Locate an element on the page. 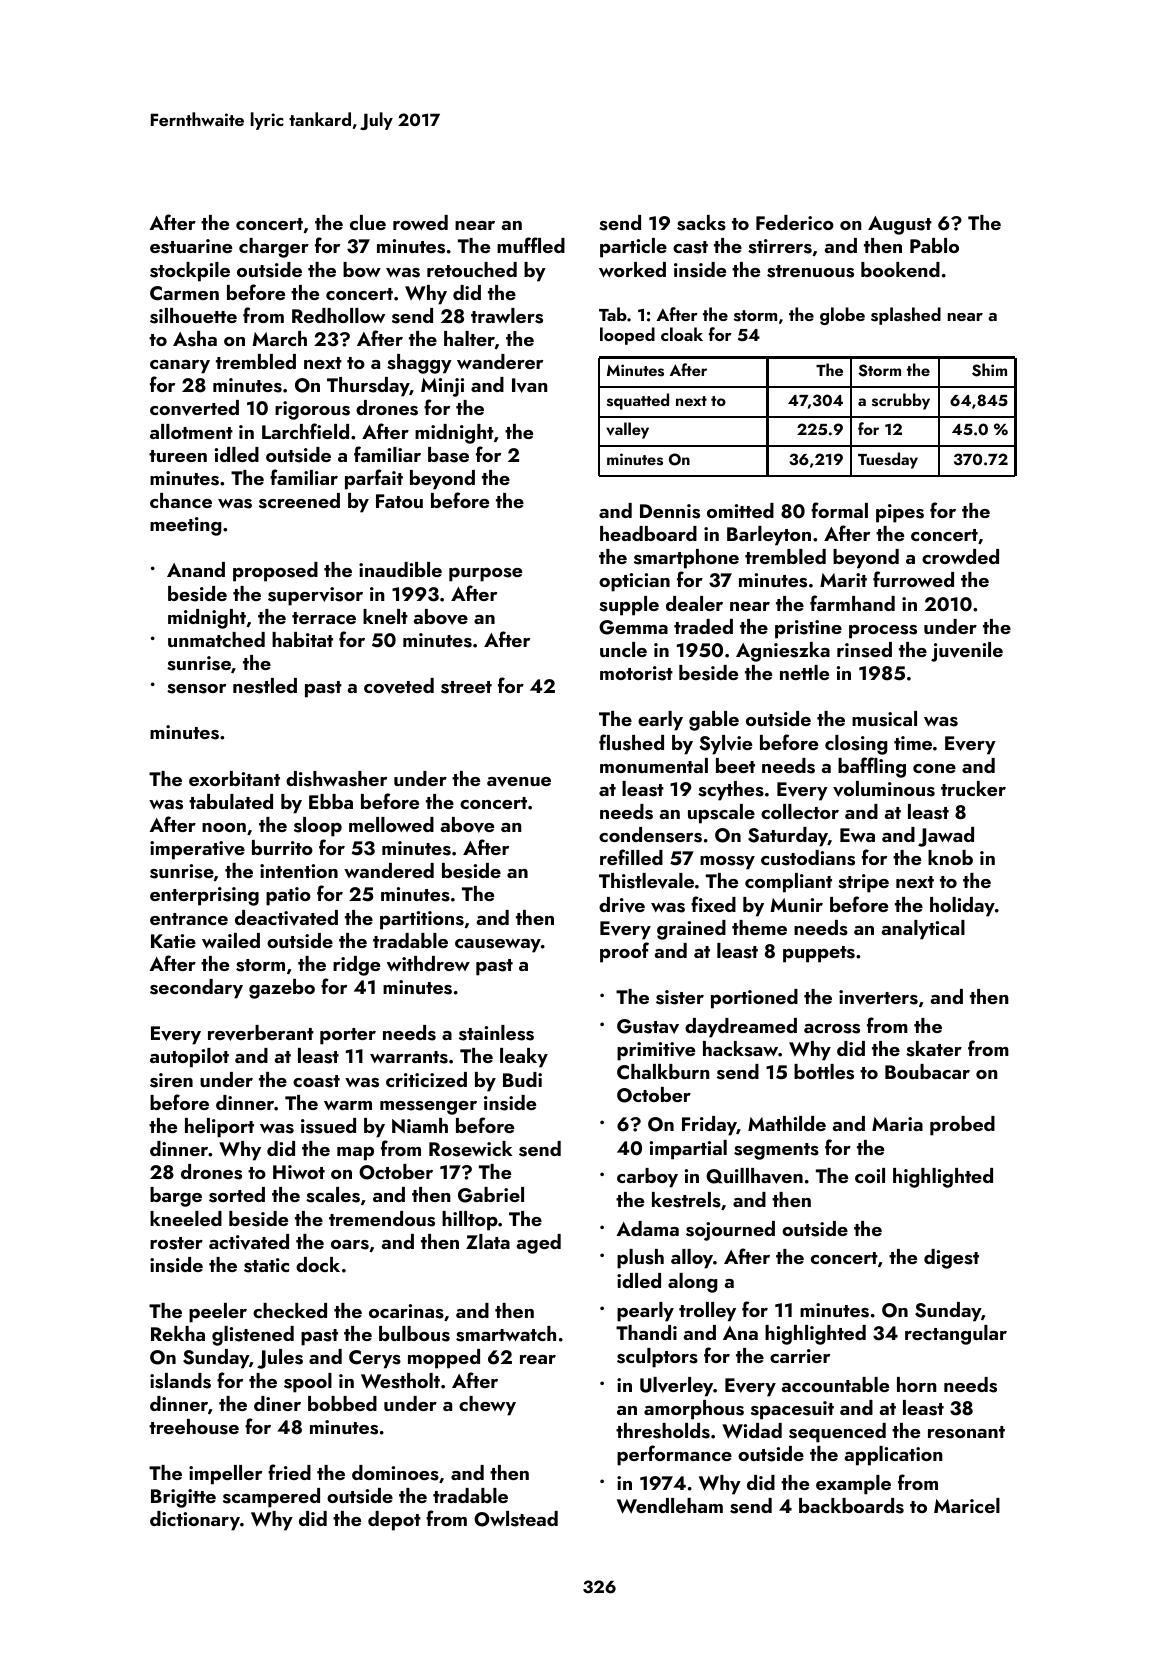  August is located at coordinates (900, 225).
